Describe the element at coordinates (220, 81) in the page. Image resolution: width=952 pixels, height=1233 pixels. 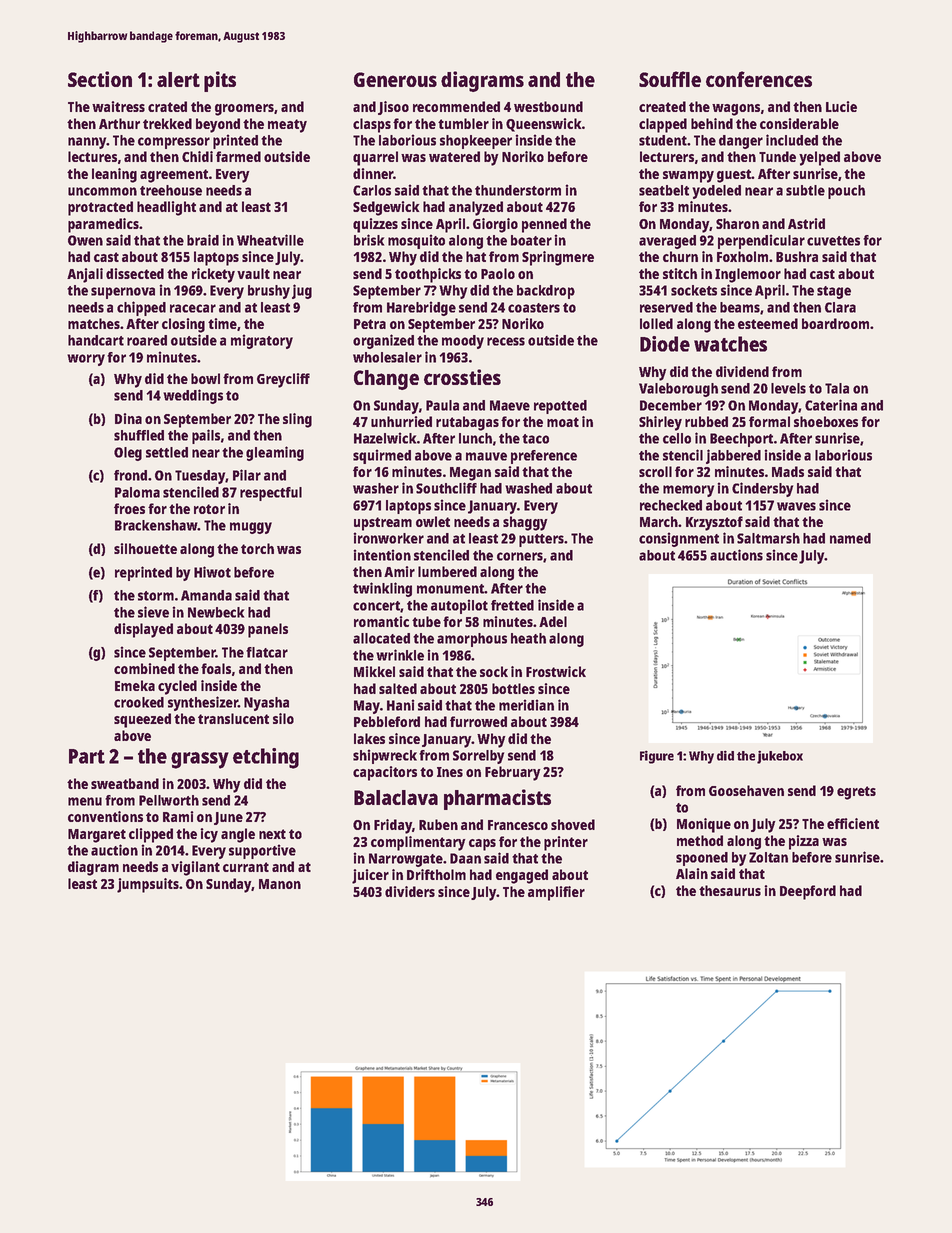
I see `pits` at that location.
